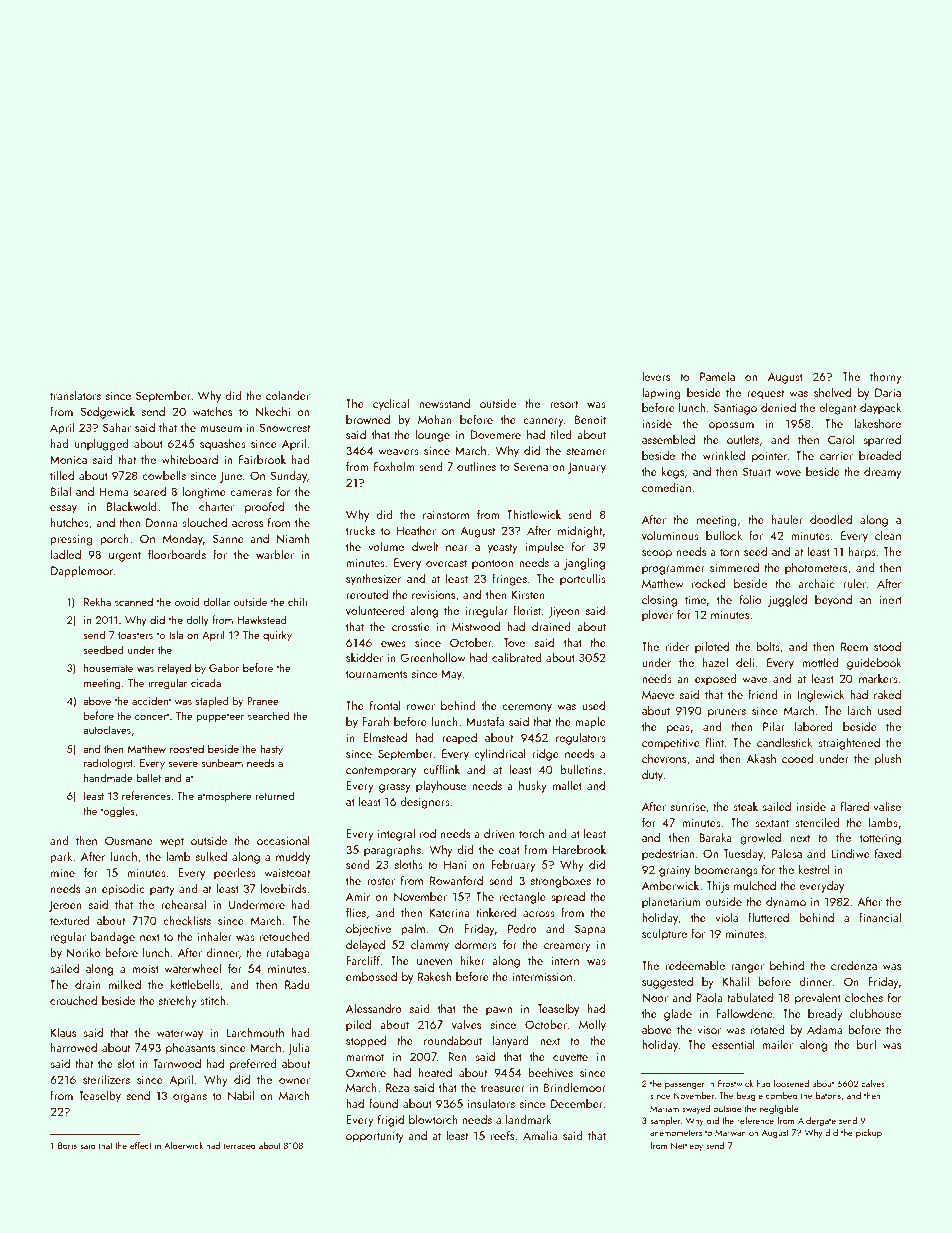  What do you see at coordinates (564, 404) in the screenshot?
I see `resort` at bounding box center [564, 404].
